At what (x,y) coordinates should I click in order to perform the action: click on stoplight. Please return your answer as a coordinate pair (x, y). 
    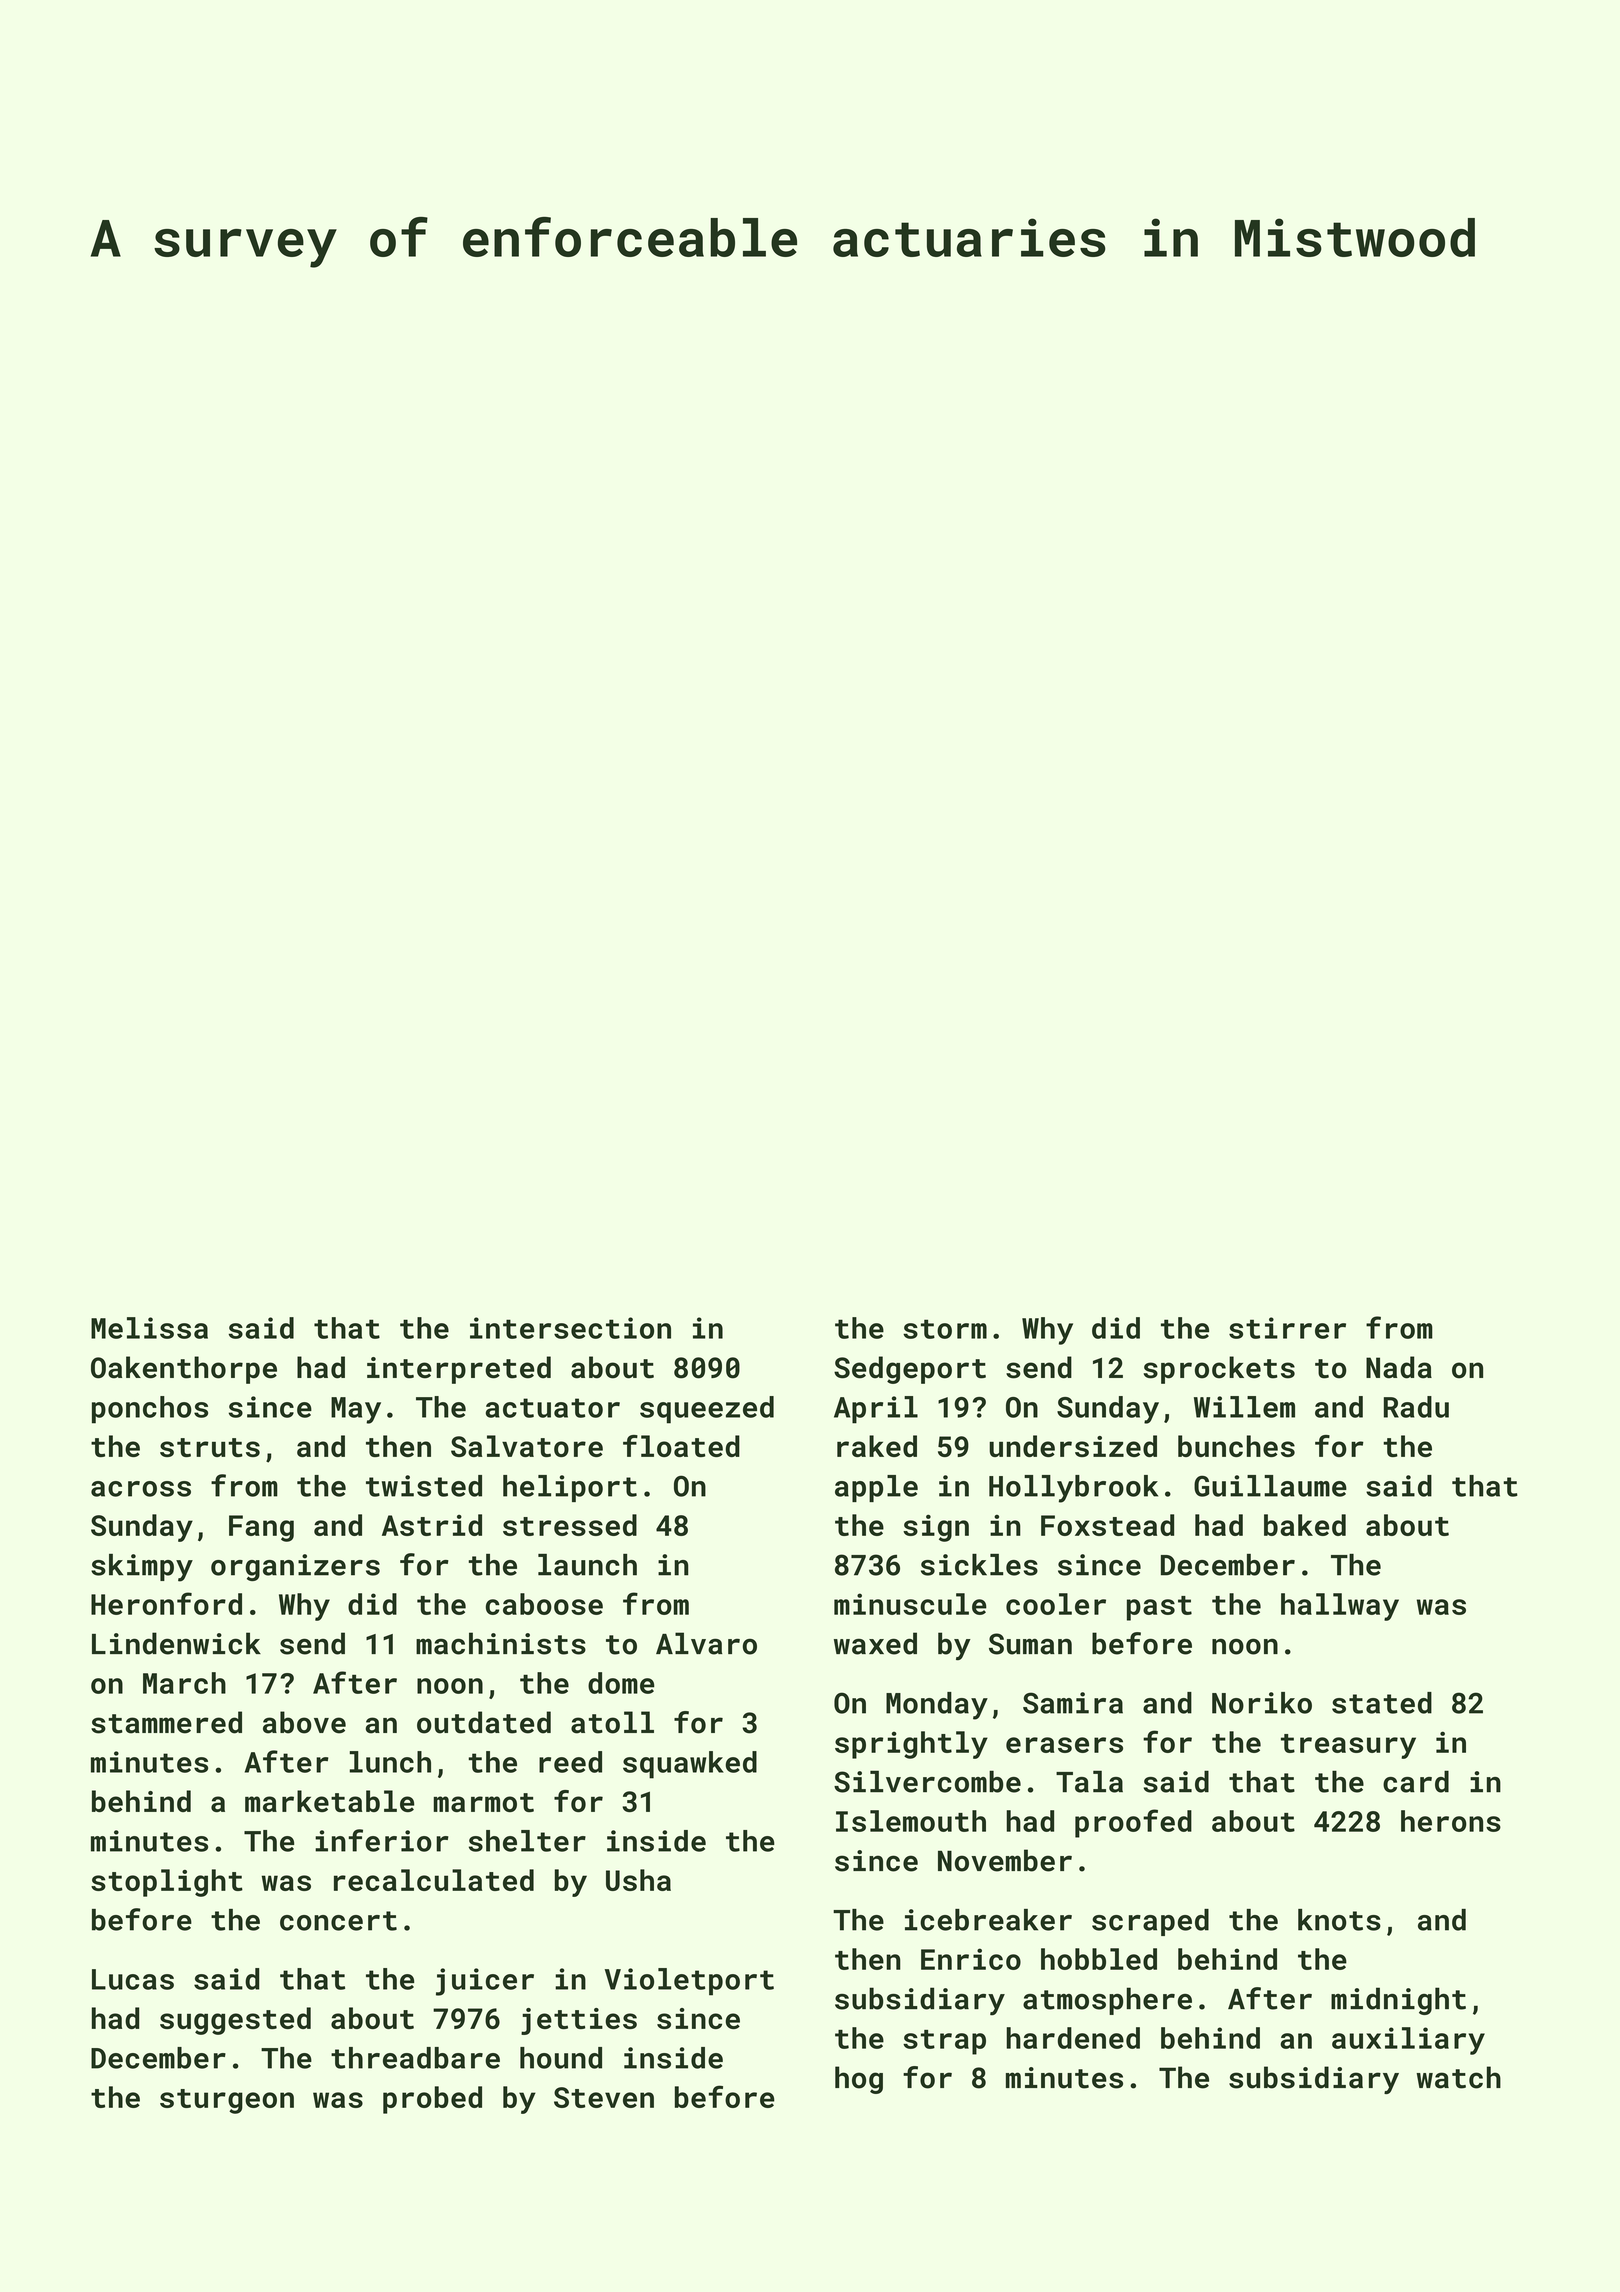
    Looking at the image, I should click on (167, 1883).
